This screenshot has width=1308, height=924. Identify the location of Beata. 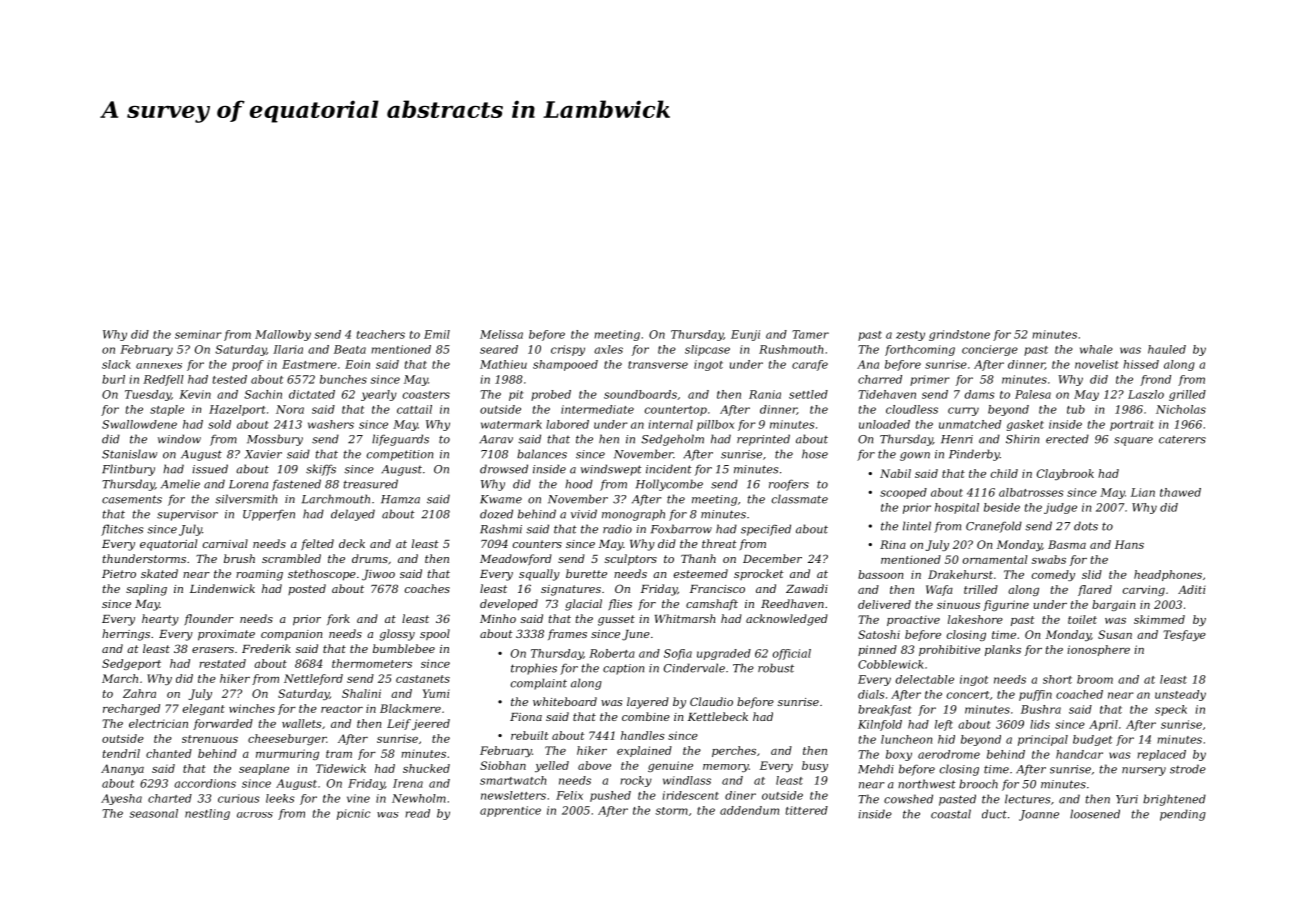
(350, 349).
